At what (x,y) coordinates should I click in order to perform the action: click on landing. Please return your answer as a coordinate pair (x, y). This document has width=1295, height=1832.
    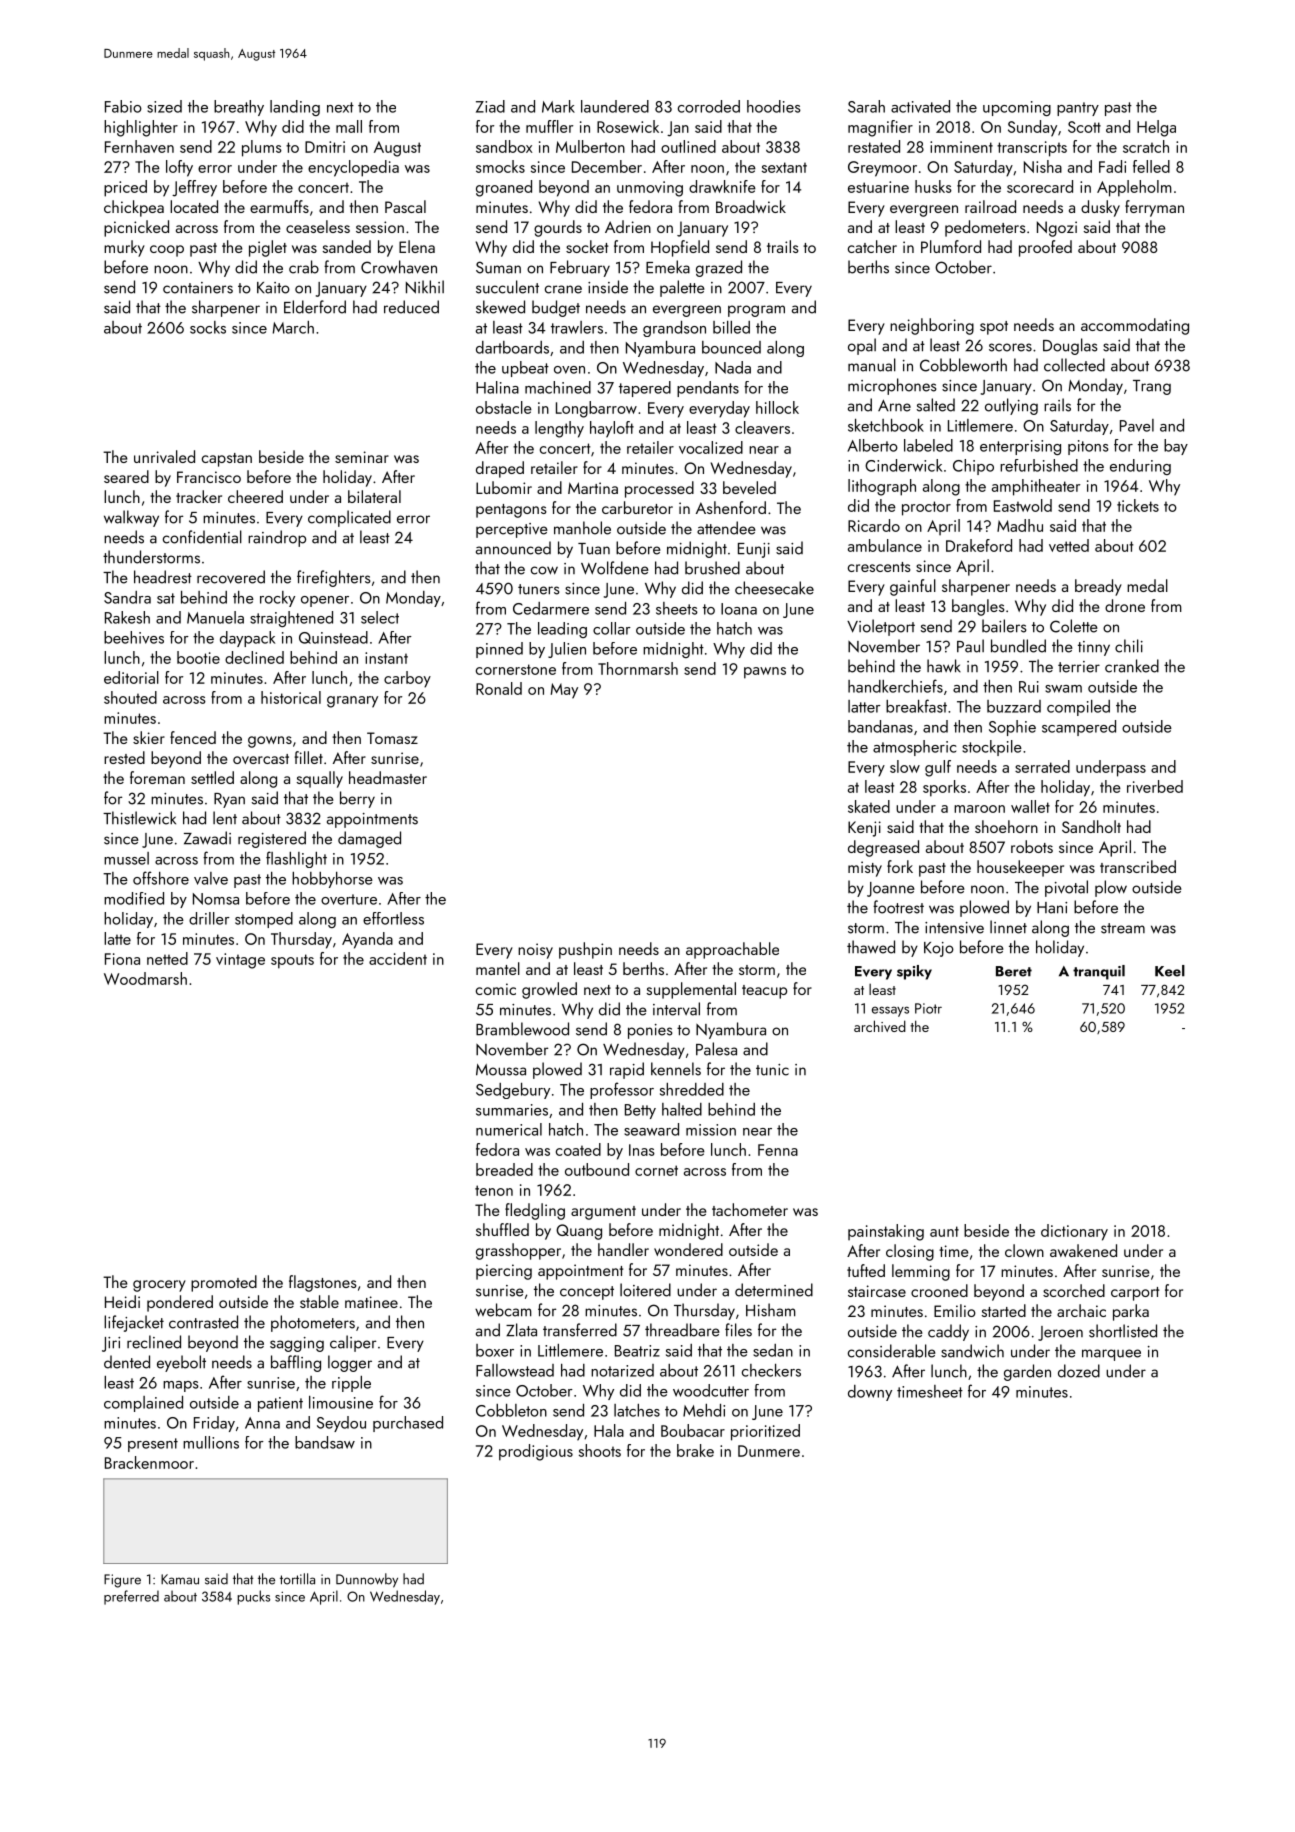
    Looking at the image, I should click on (295, 108).
